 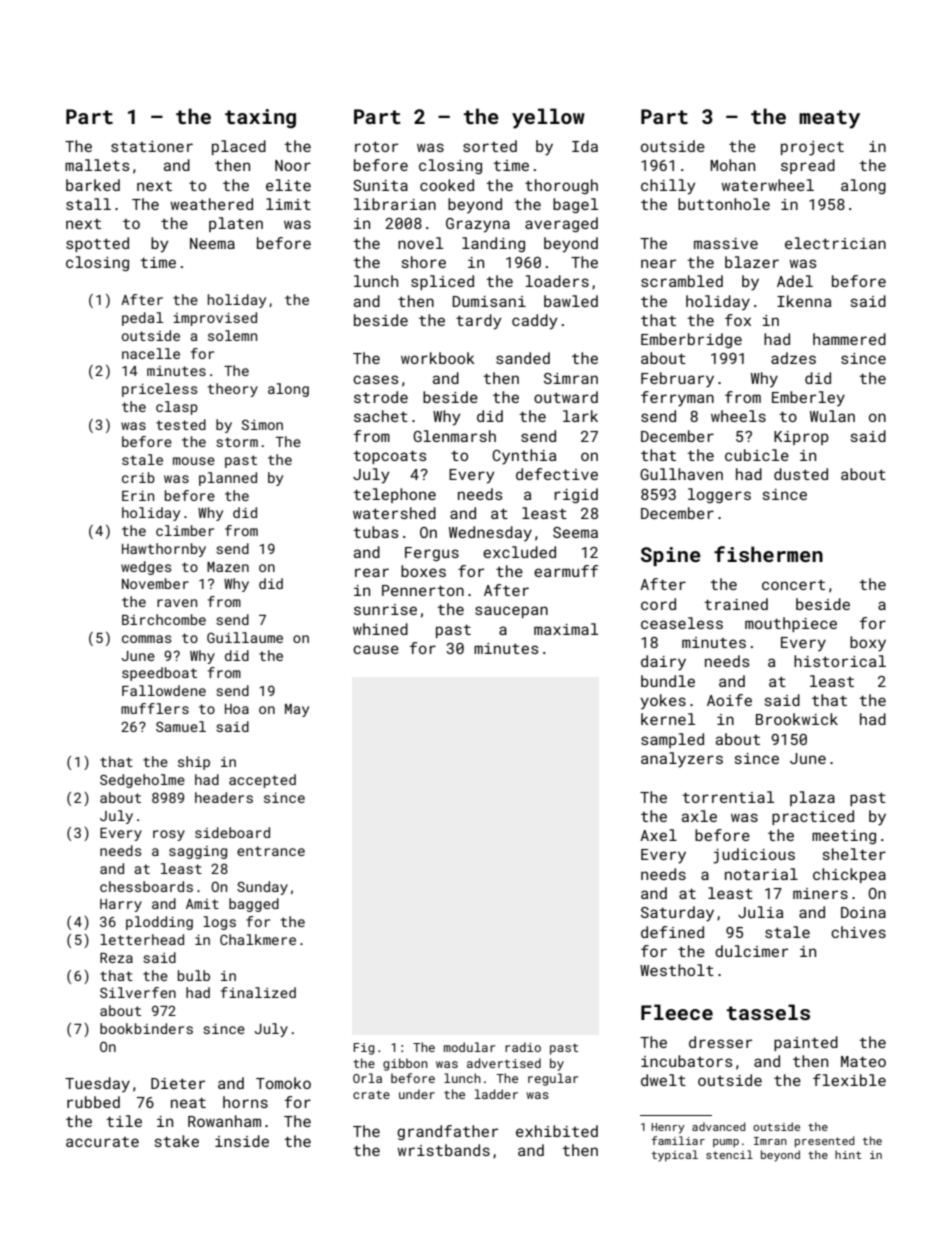 What do you see at coordinates (801, 474) in the document?
I see `dusted` at bounding box center [801, 474].
